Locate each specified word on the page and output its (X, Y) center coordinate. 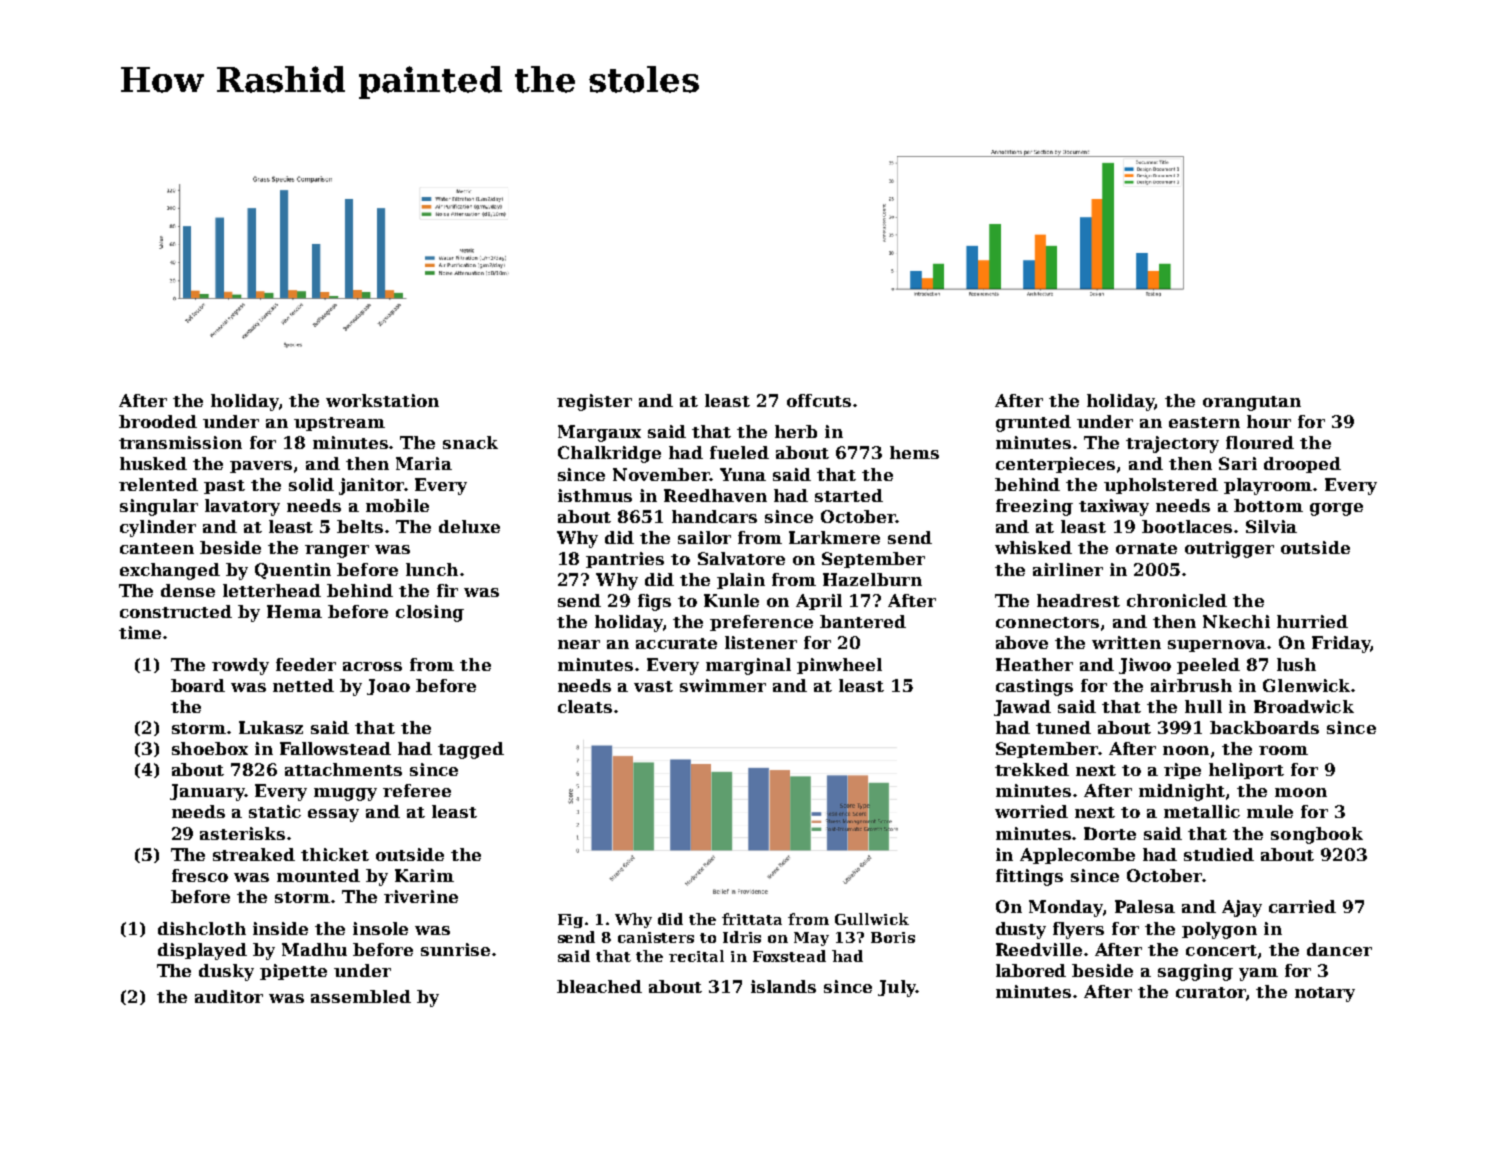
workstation (382, 400)
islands (783, 986)
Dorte (1110, 833)
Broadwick (1304, 706)
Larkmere (834, 537)
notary (1325, 994)
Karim (424, 875)
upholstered (1161, 486)
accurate (676, 643)
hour (1269, 421)
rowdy (240, 666)
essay (333, 815)
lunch (432, 569)
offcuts (819, 400)
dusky (226, 972)
